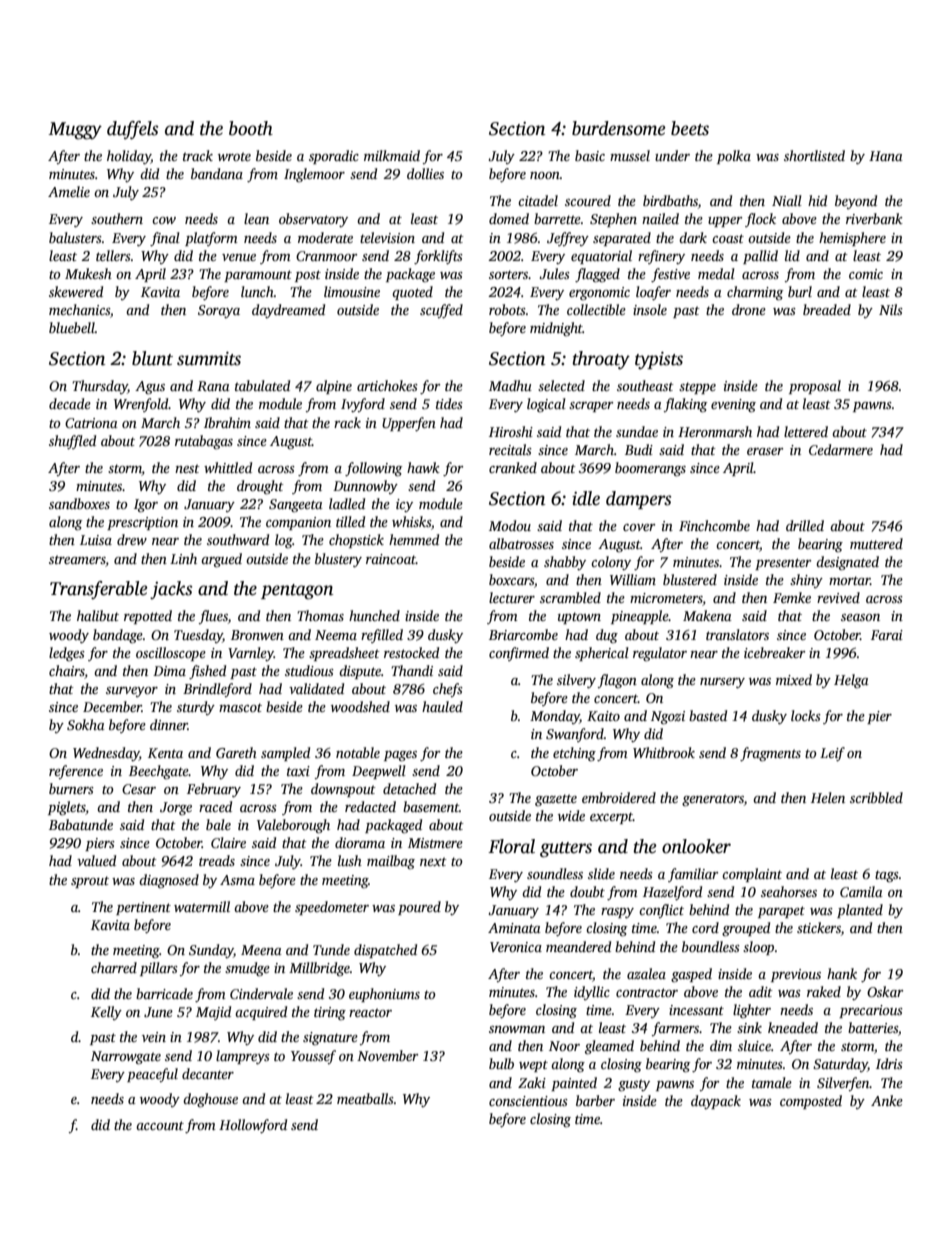 The image size is (952, 1233). I want to click on hid, so click(817, 200).
